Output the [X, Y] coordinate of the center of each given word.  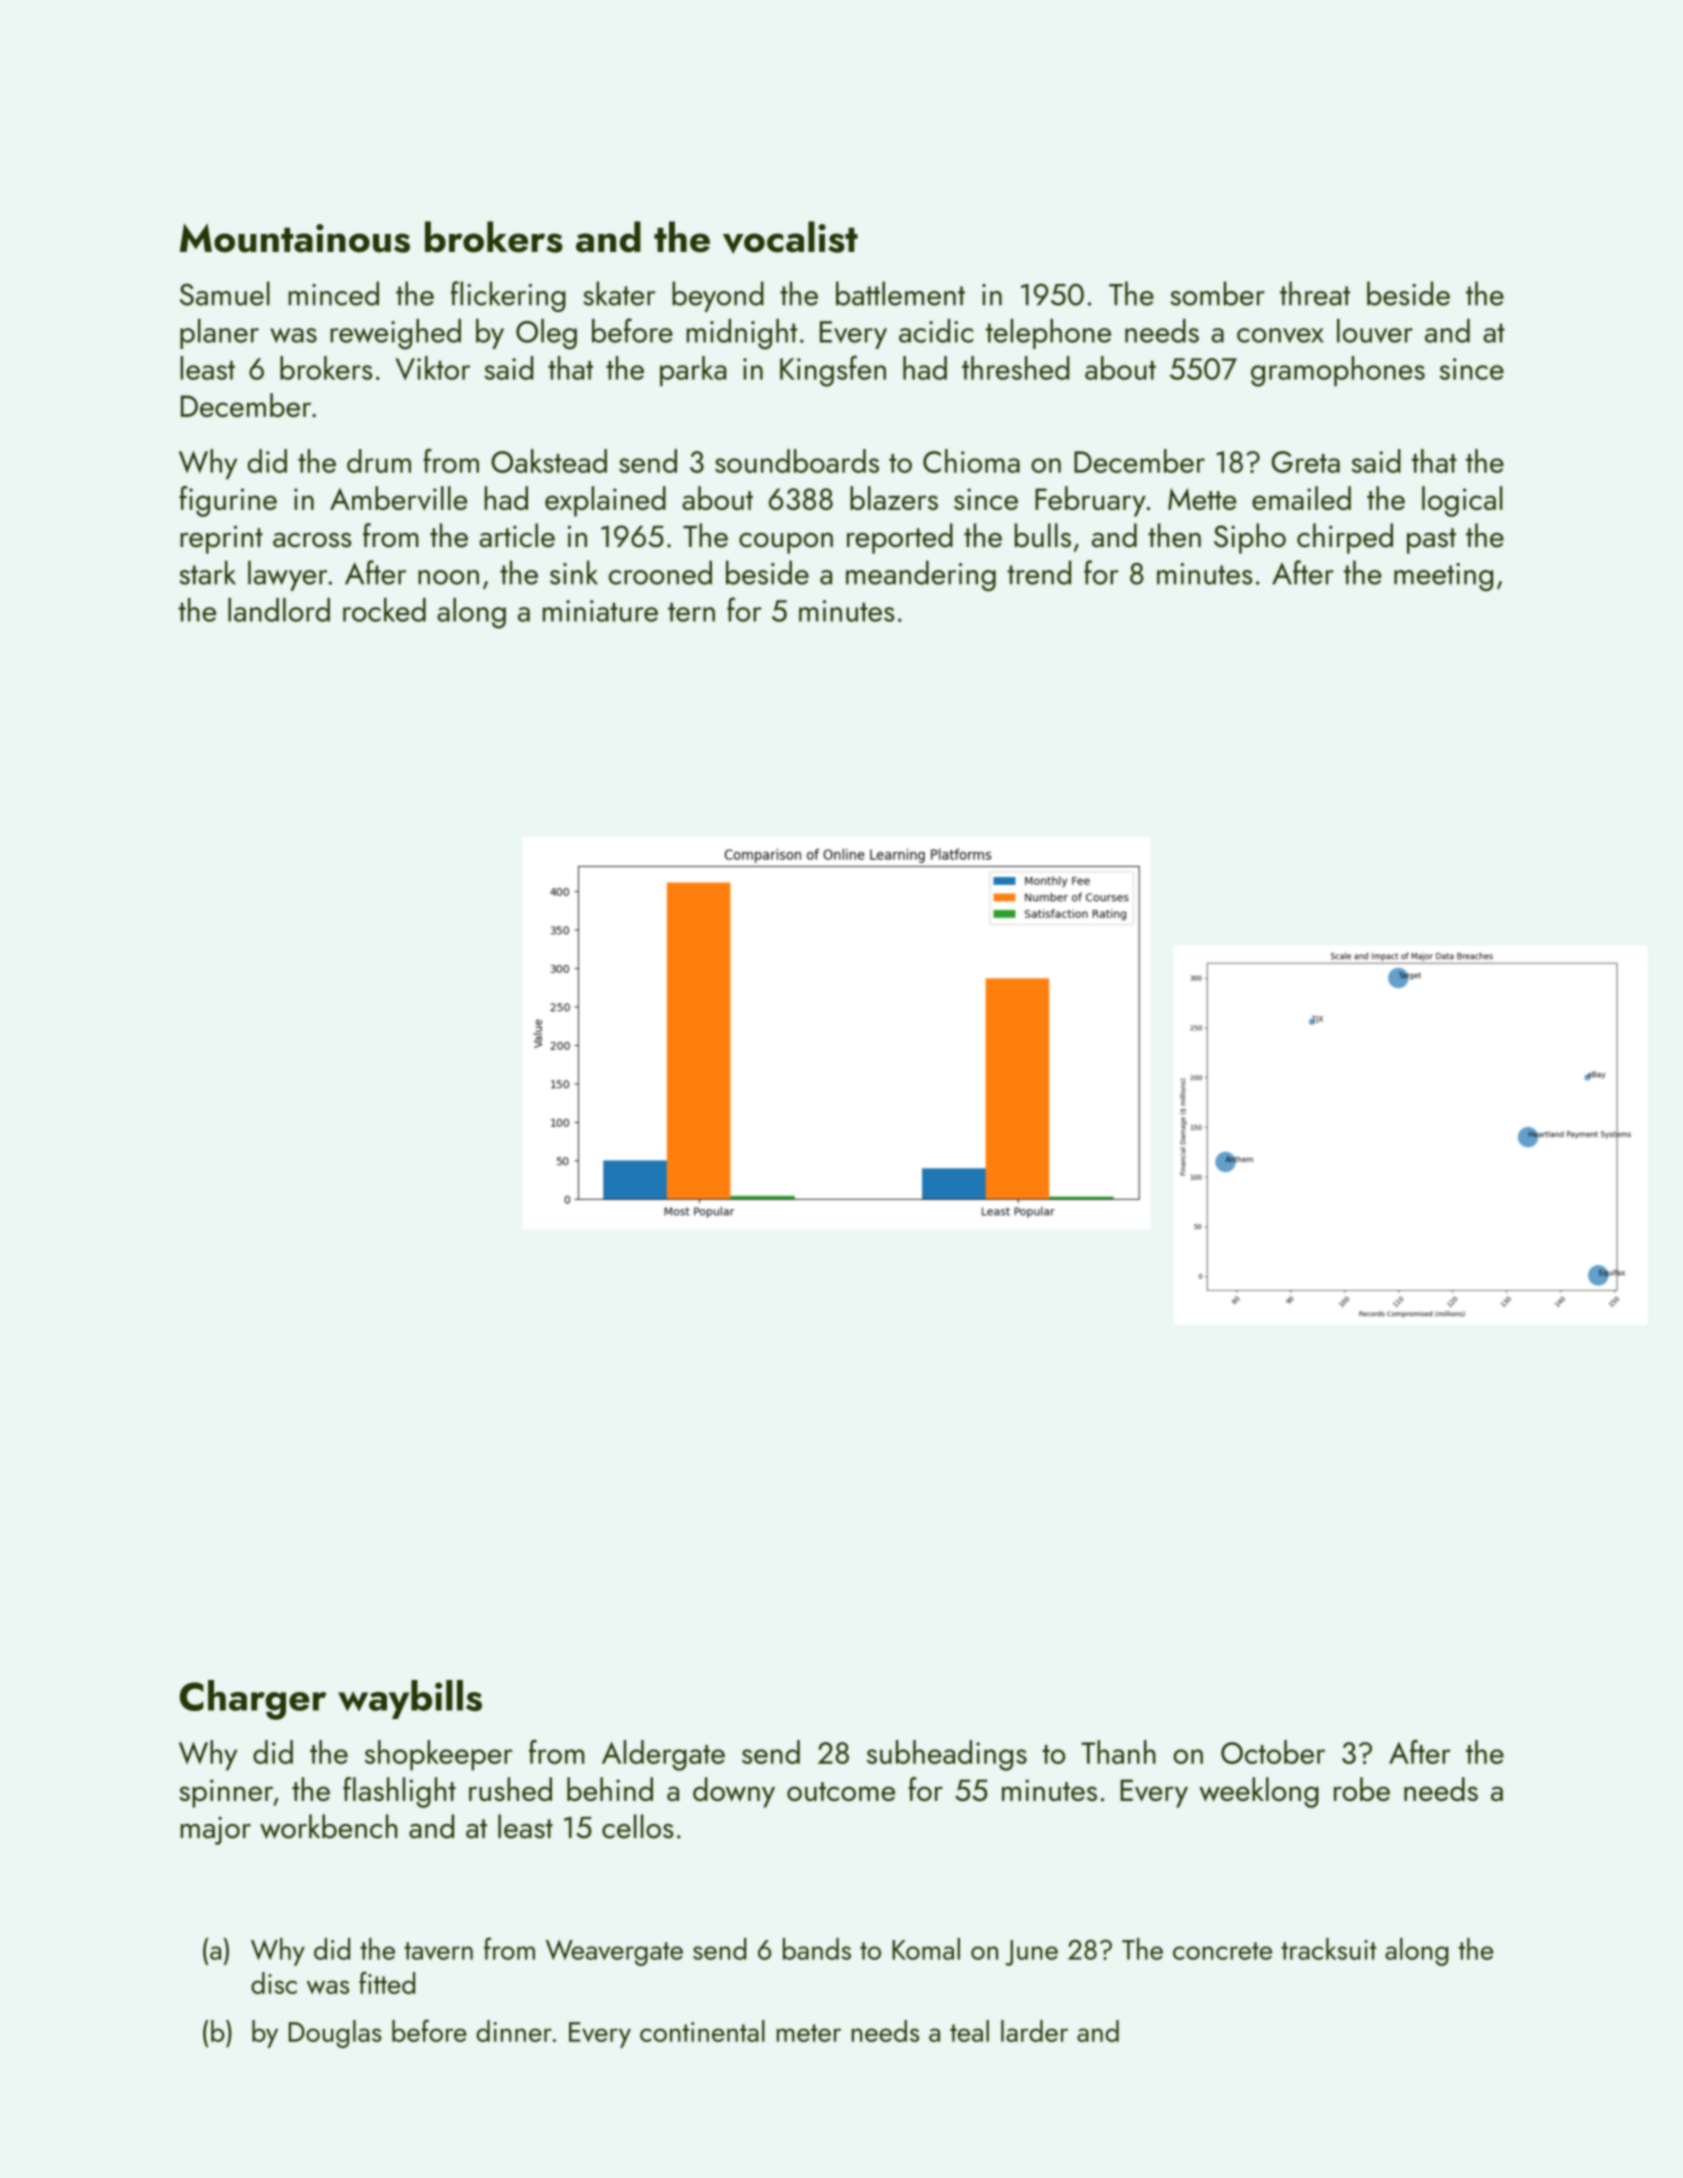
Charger [253, 1700]
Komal [926, 1949]
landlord [279, 610]
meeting [1443, 577]
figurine [228, 501]
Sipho [1250, 538]
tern [691, 612]
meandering [921, 575]
